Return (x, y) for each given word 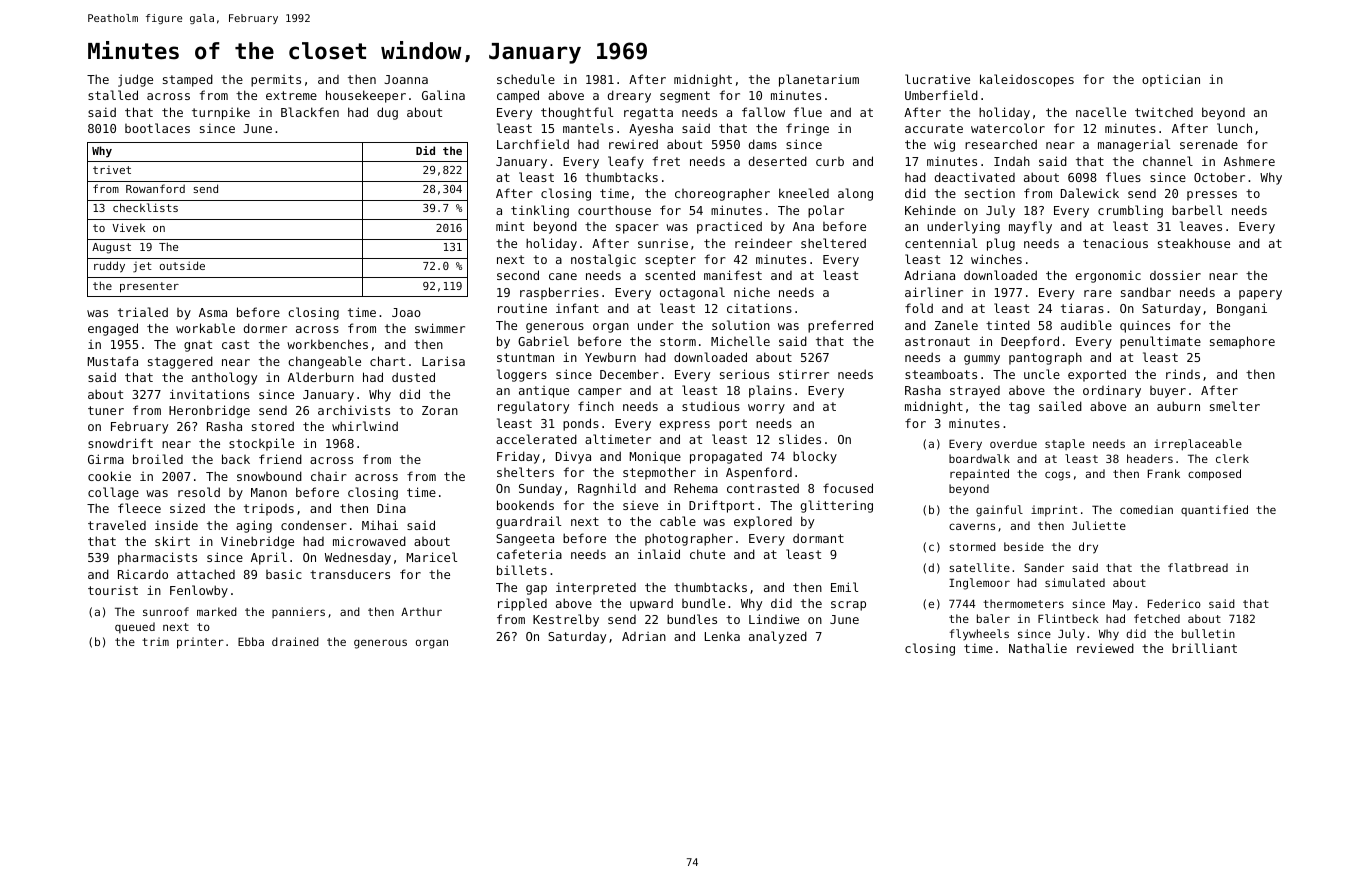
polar (826, 211)
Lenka (722, 636)
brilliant (1204, 648)
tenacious (1115, 243)
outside (182, 265)
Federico (1174, 603)
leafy (626, 162)
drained (295, 641)
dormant (818, 538)
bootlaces (157, 128)
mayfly (1030, 227)
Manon (269, 492)
